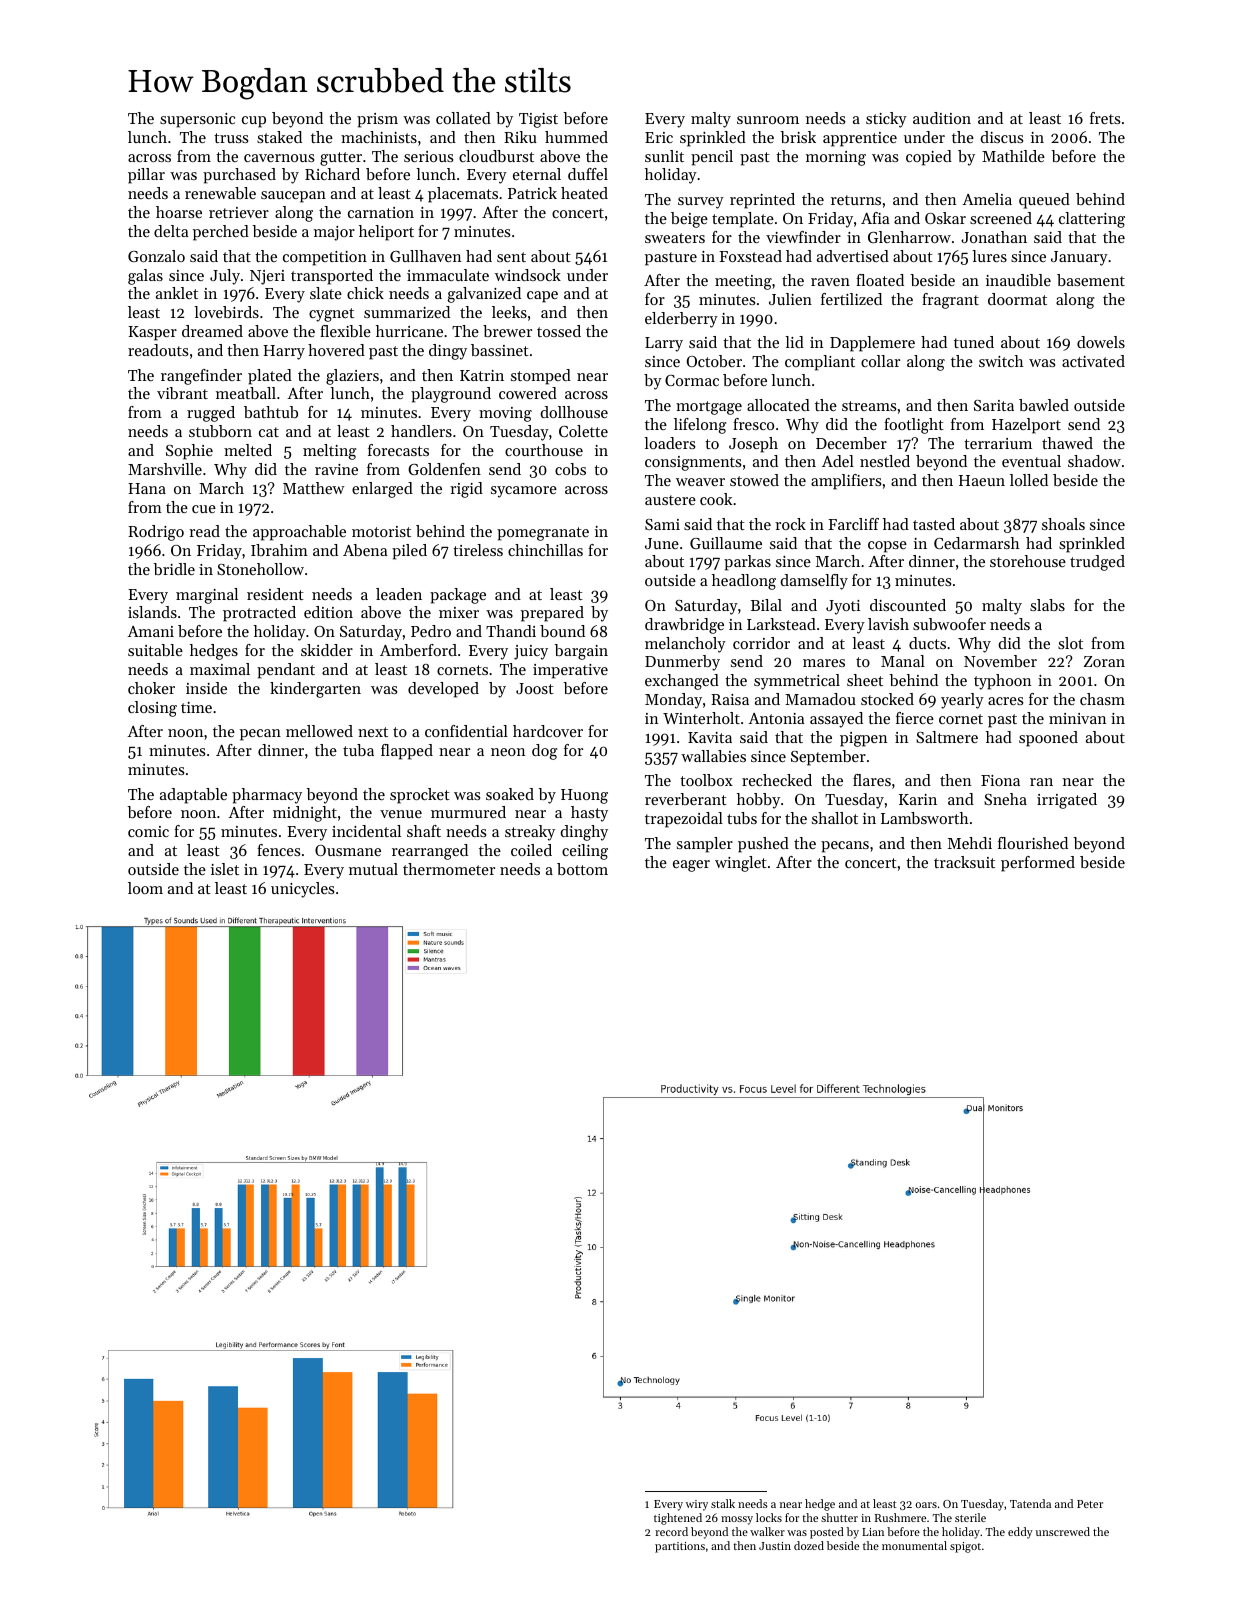 The image size is (1253, 1621). I want to click on eager, so click(691, 866).
